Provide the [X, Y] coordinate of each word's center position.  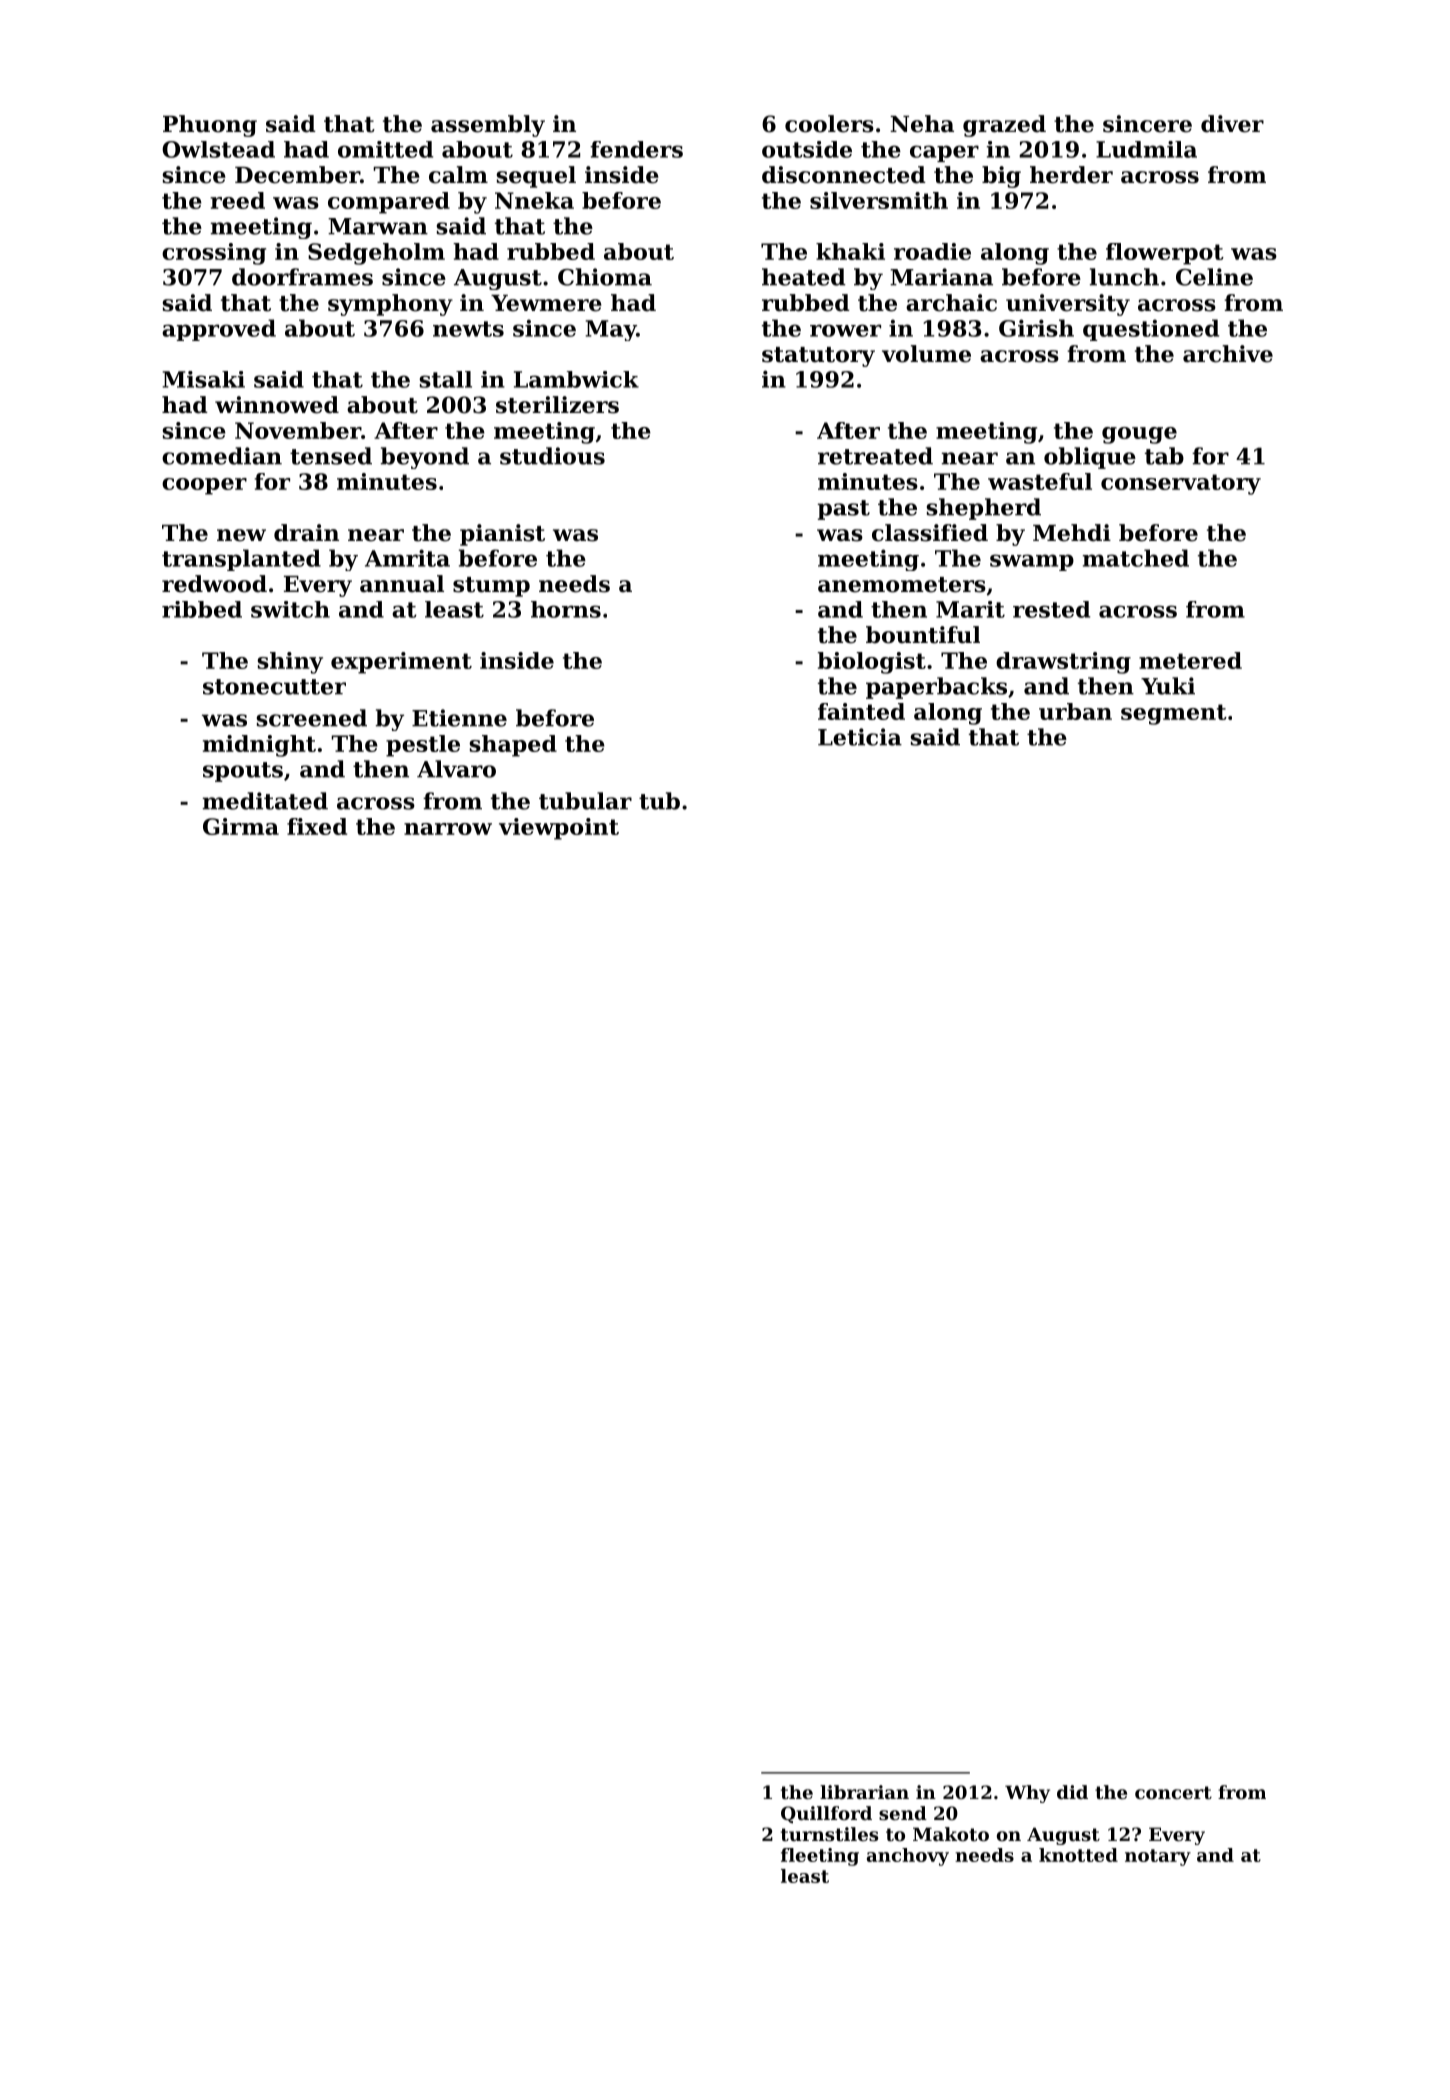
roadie [932, 251]
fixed [317, 826]
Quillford [826, 1814]
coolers [829, 124]
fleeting [820, 1857]
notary [1158, 1857]
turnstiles [829, 1834]
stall [445, 379]
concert [1173, 1792]
